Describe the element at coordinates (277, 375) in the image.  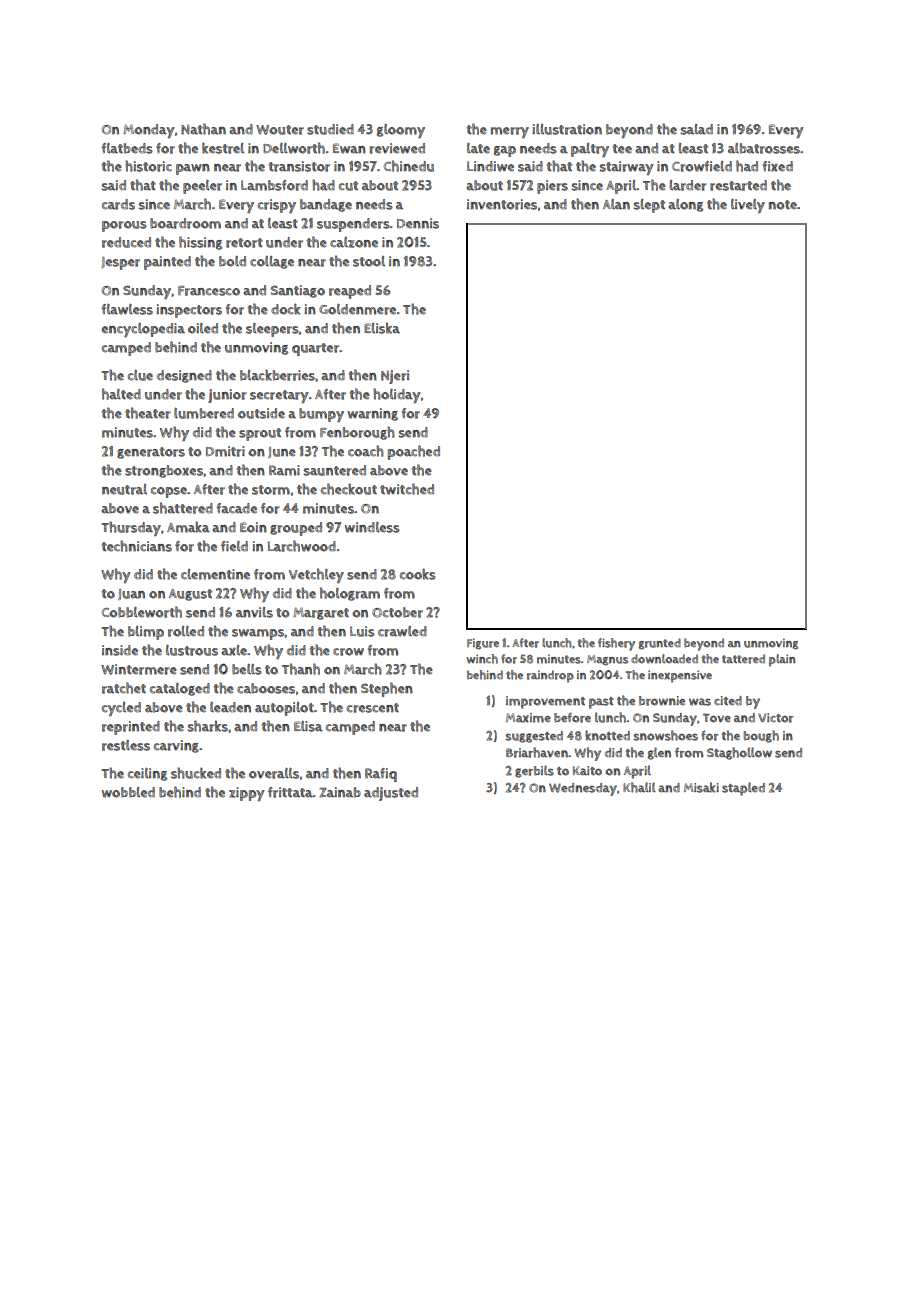
I see `blackberries` at that location.
